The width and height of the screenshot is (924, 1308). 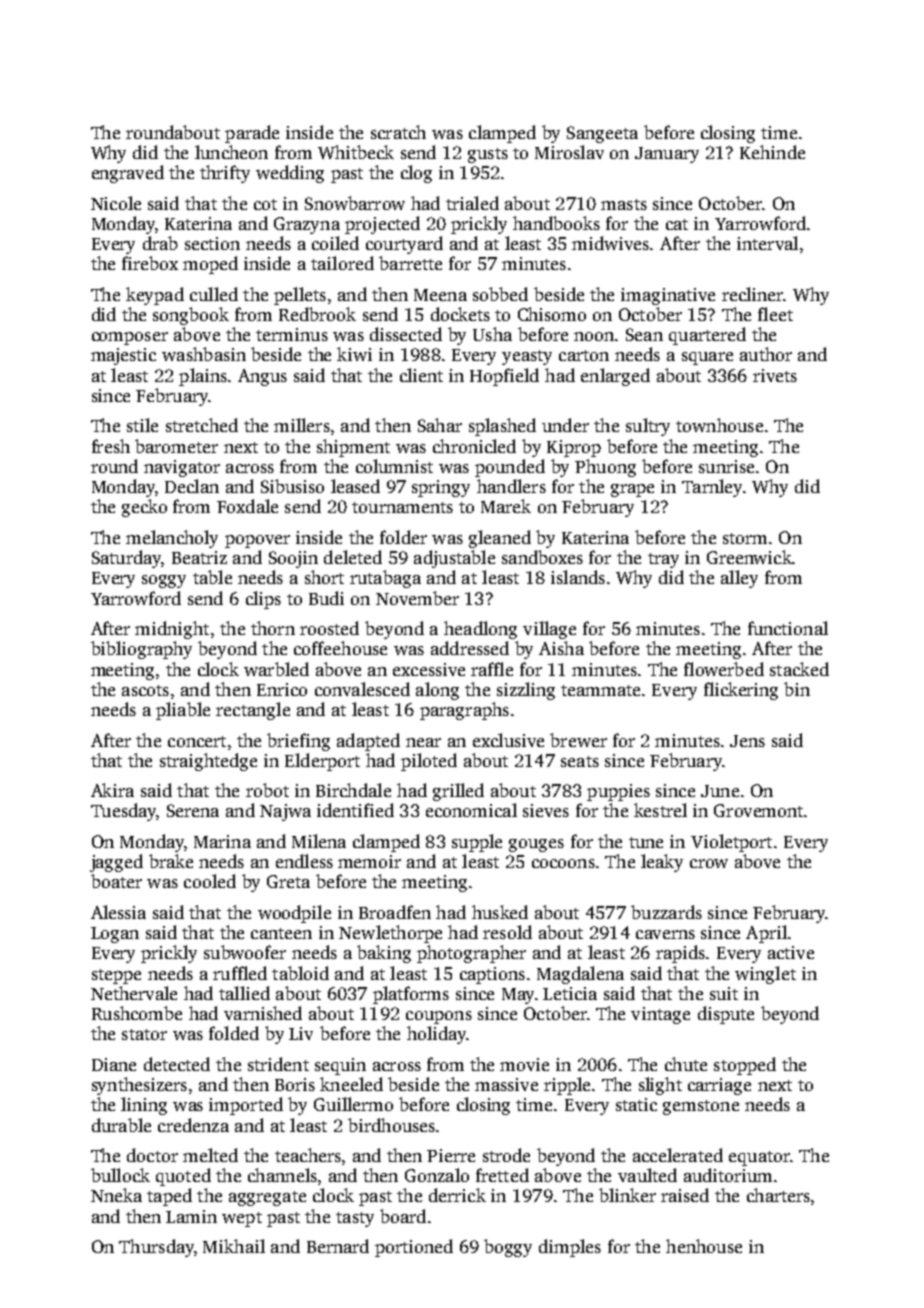 What do you see at coordinates (704, 1246) in the screenshot?
I see `henhouse` at bounding box center [704, 1246].
